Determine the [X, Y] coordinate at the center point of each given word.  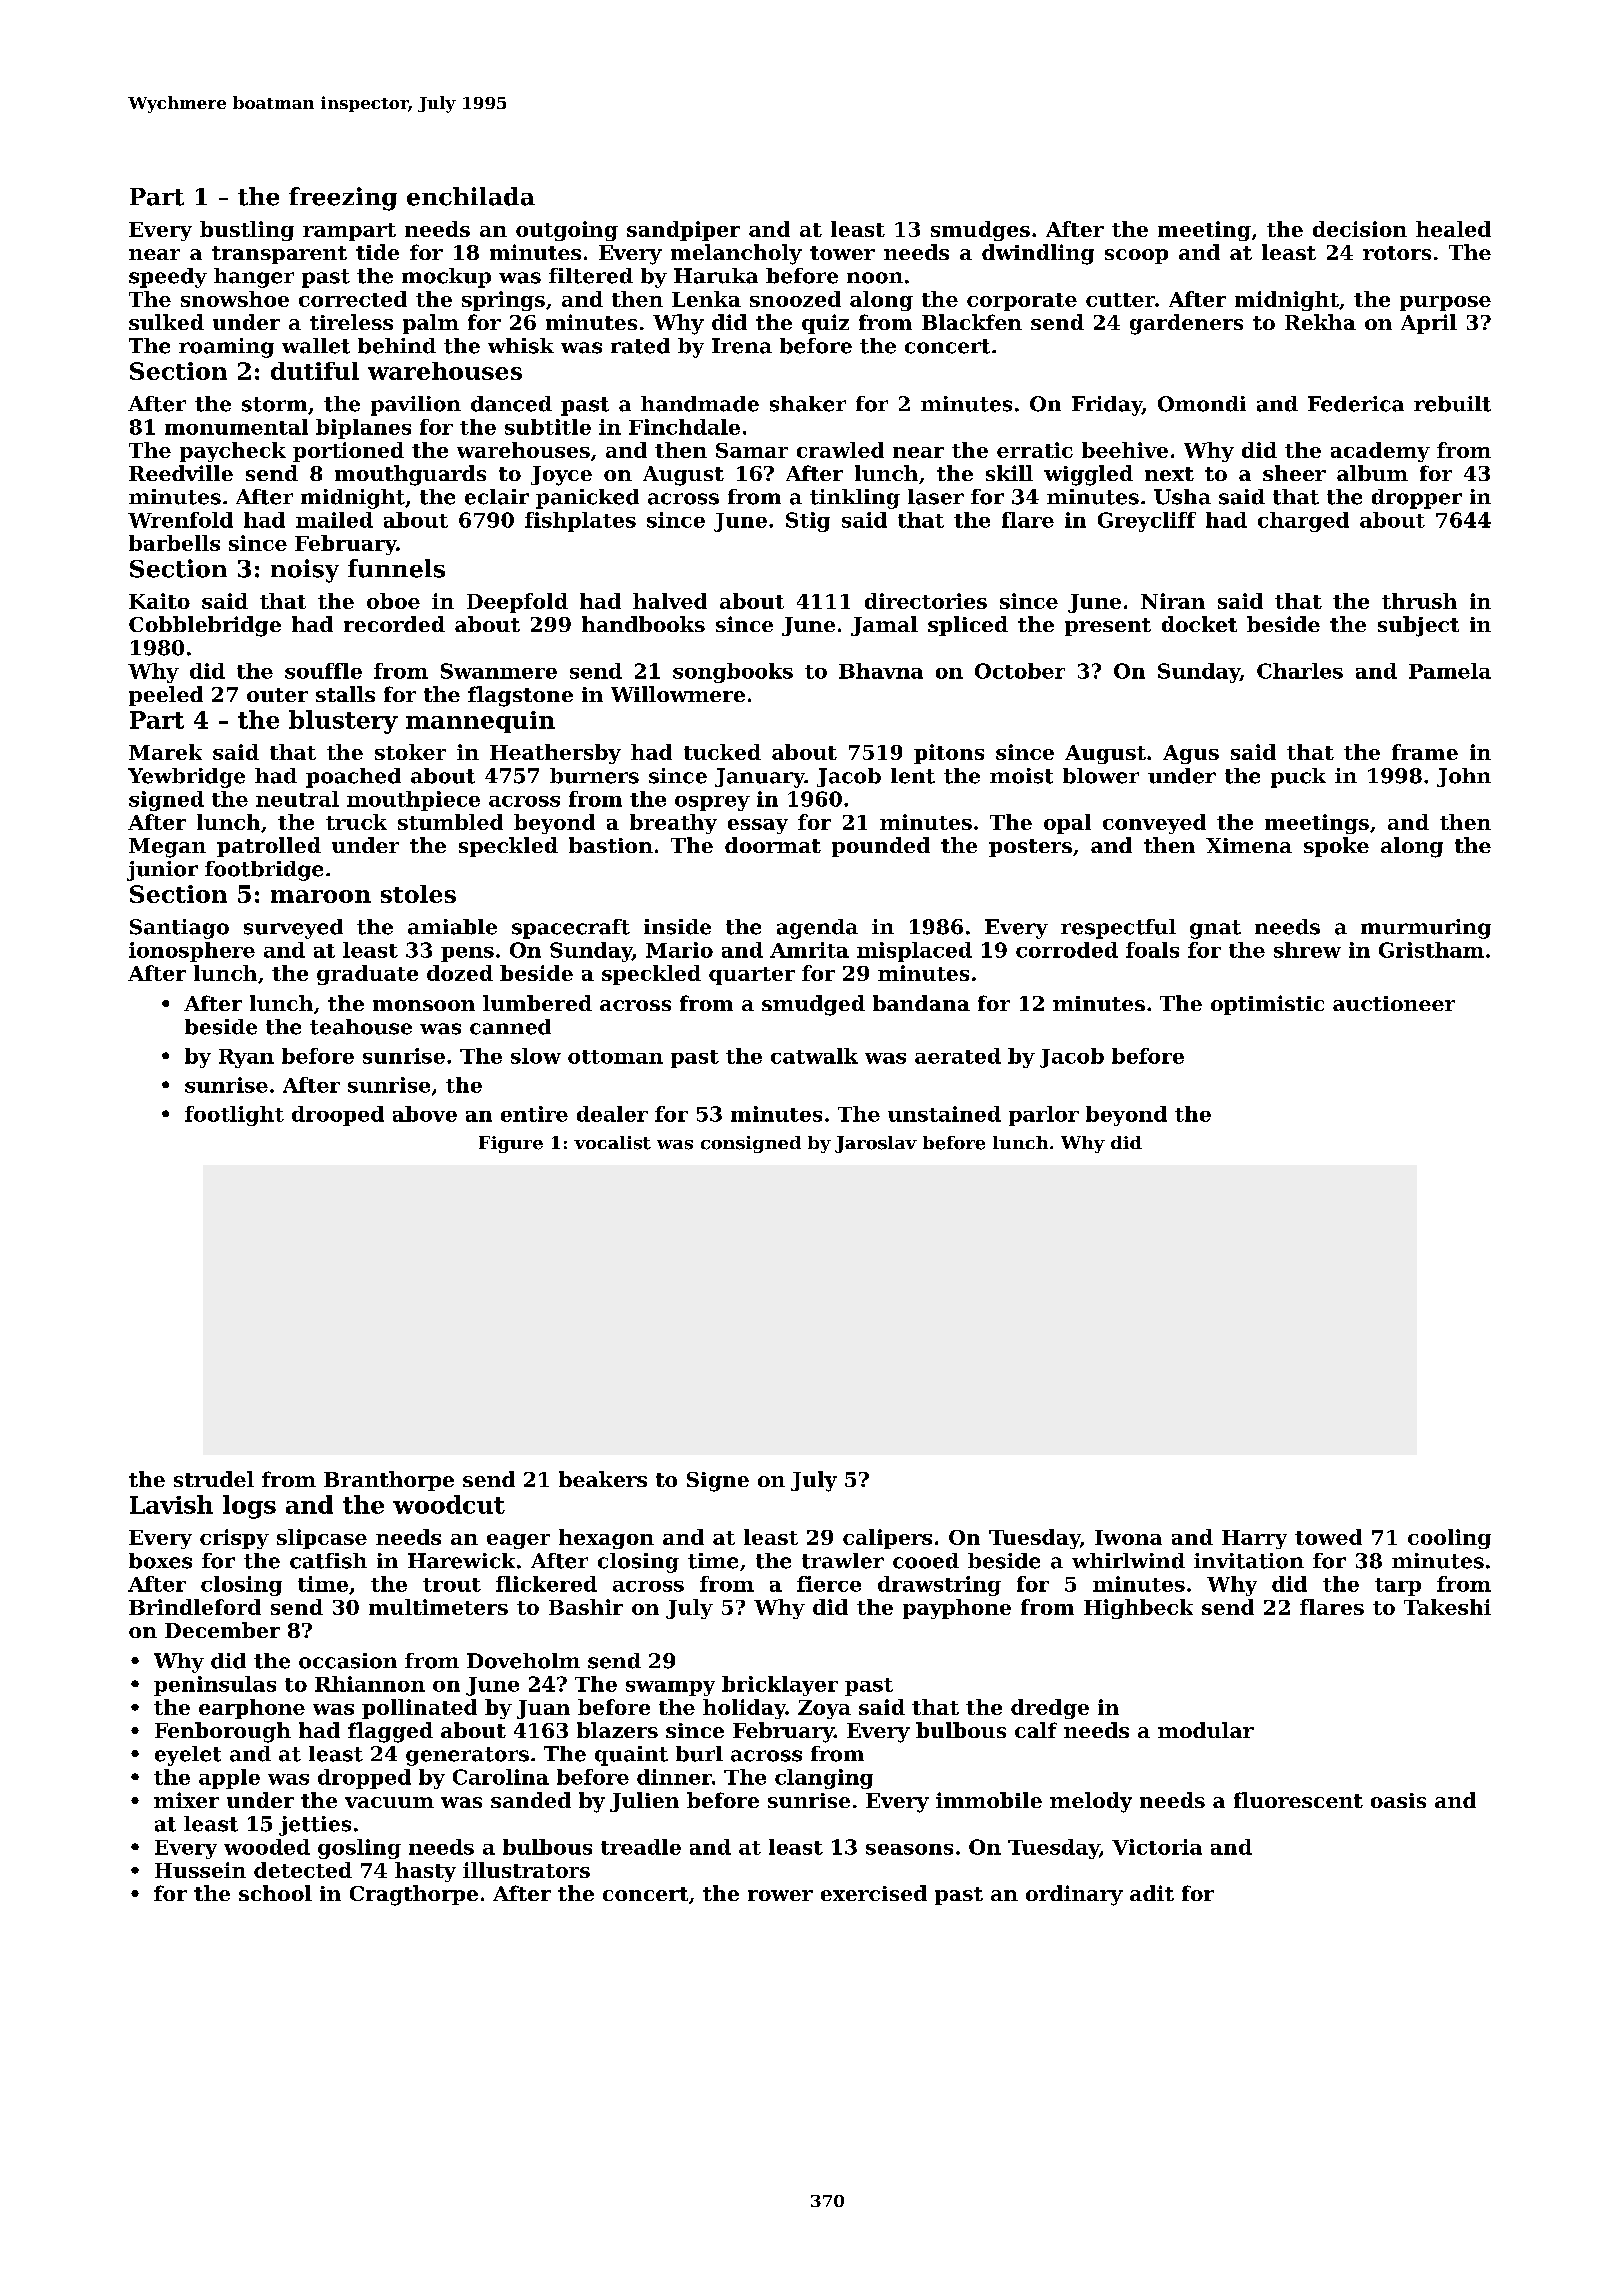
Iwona [1128, 1537]
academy [1380, 452]
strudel [214, 1479]
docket [1199, 624]
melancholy [736, 254]
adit [1152, 1893]
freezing [343, 199]
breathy [673, 824]
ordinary [1074, 1895]
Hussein [200, 1870]
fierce [829, 1584]
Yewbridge [186, 778]
